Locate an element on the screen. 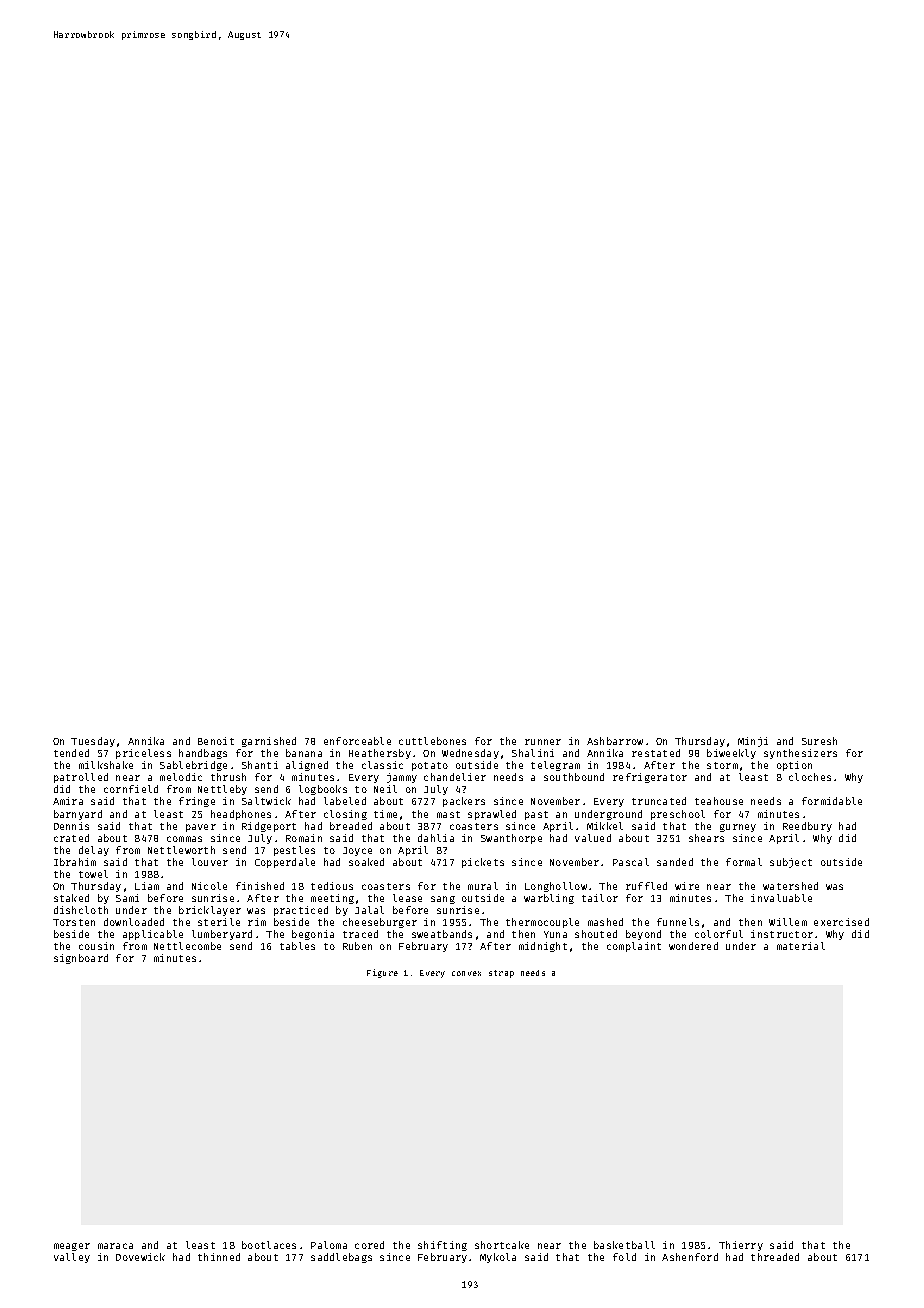 This screenshot has height=1308, width=924. Benoit is located at coordinates (216, 741).
